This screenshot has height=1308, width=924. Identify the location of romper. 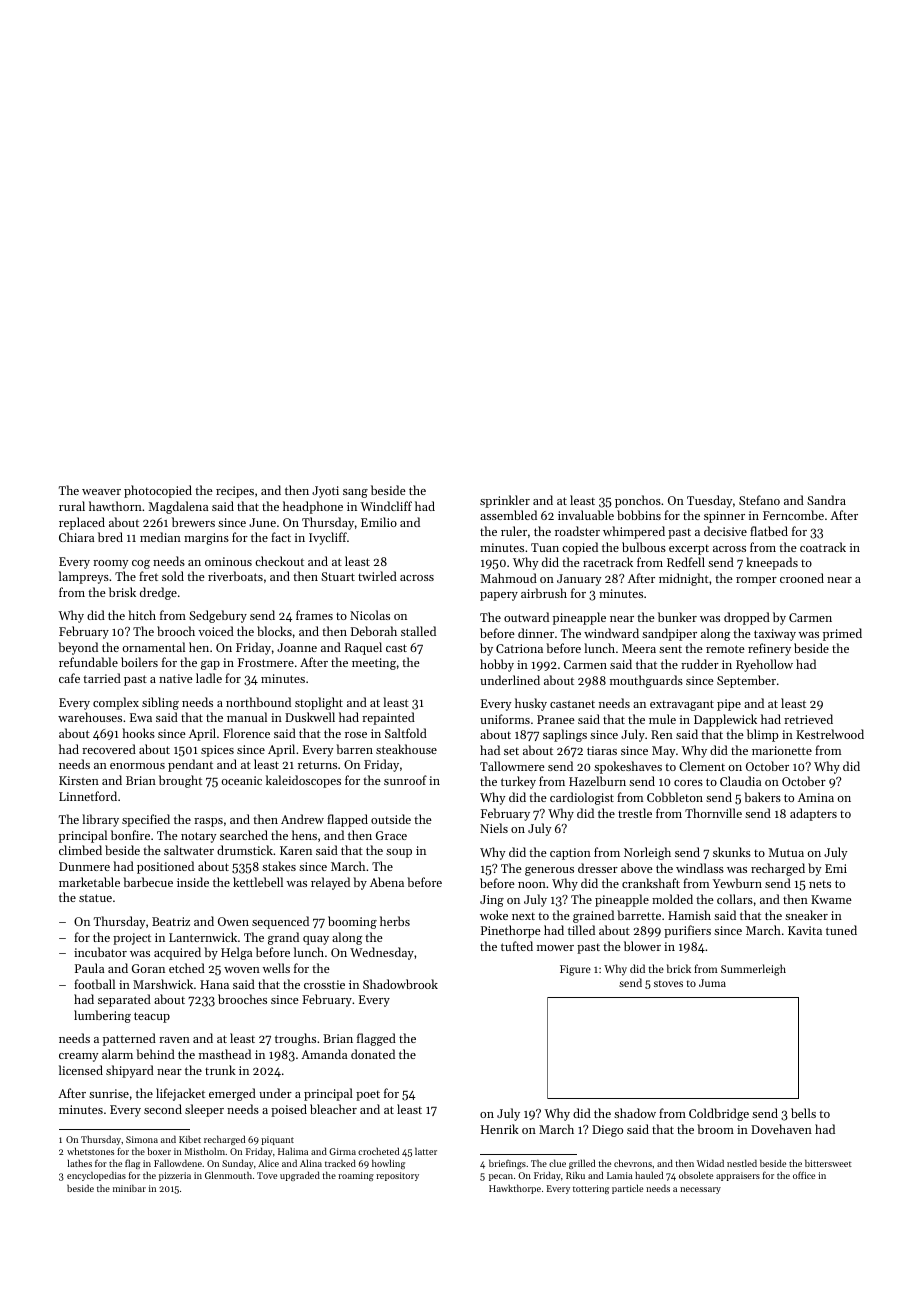
(756, 581).
